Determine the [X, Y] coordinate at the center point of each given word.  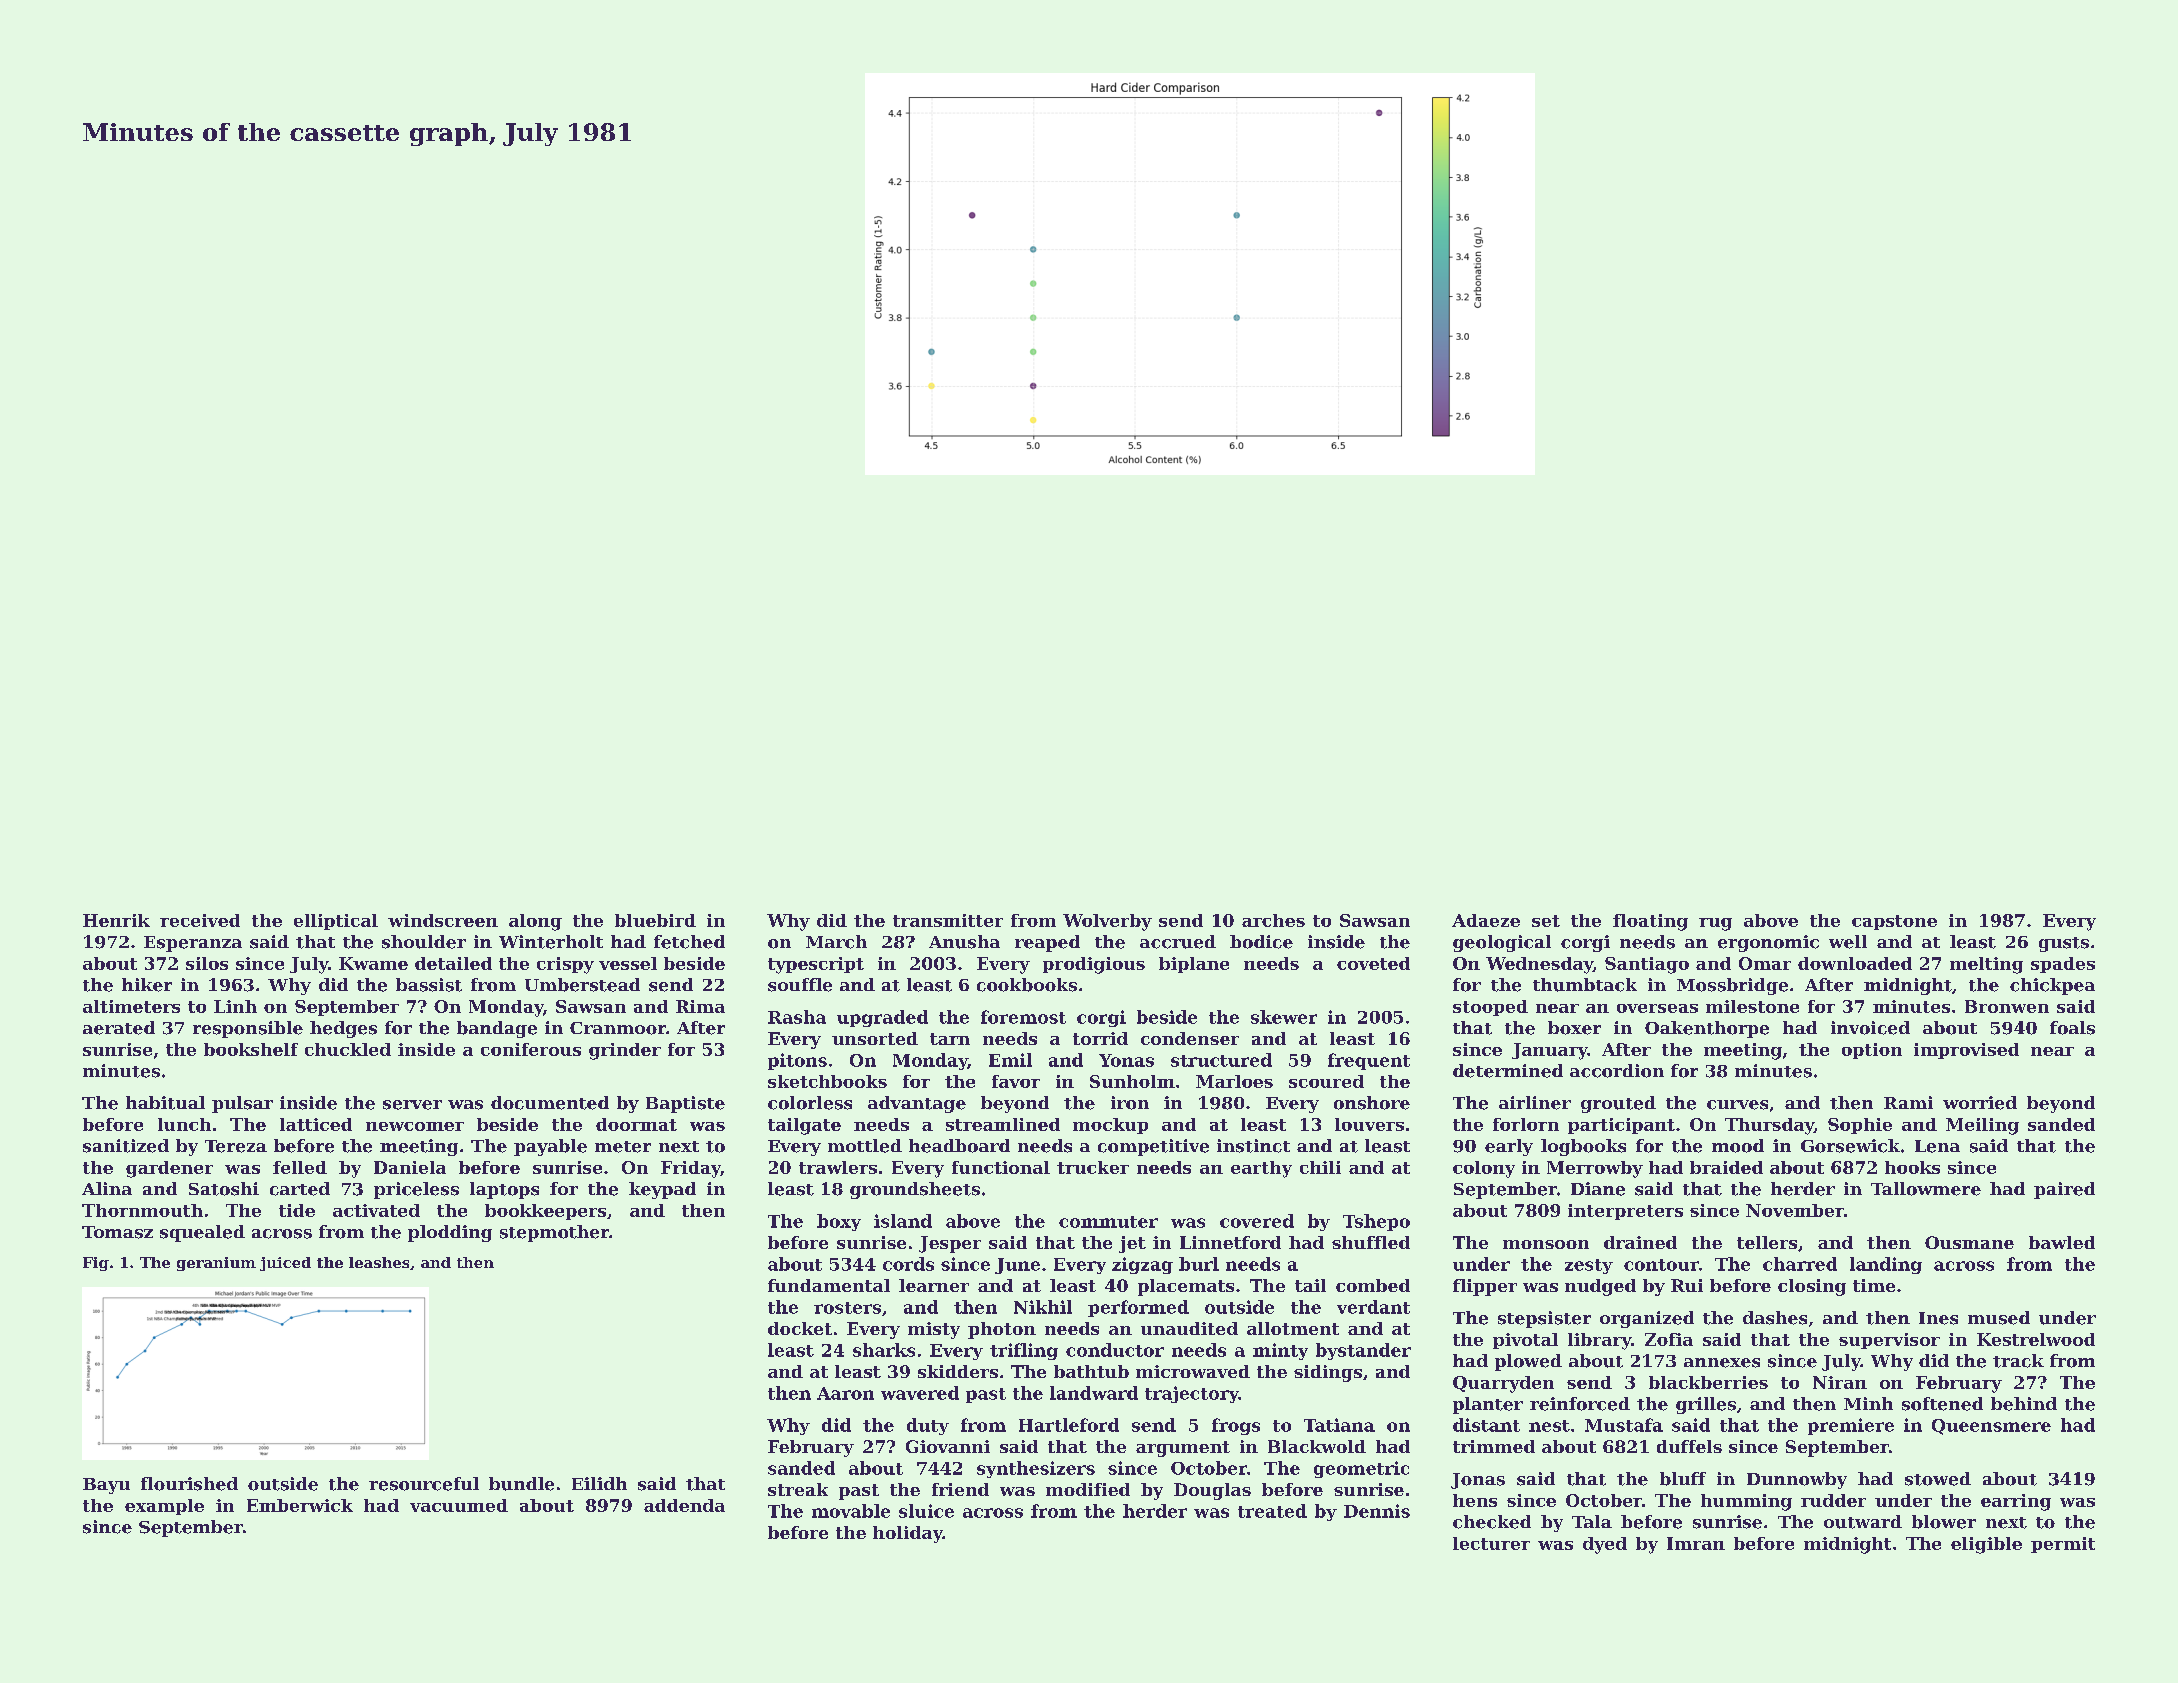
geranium [216, 1264]
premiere [1851, 1426]
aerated [119, 1028]
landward [1094, 1393]
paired [2064, 1190]
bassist [429, 985]
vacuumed [459, 1505]
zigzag [1142, 1265]
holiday [908, 1534]
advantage [917, 1104]
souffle [800, 985]
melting [1986, 965]
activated [376, 1210]
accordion [1617, 1071]
